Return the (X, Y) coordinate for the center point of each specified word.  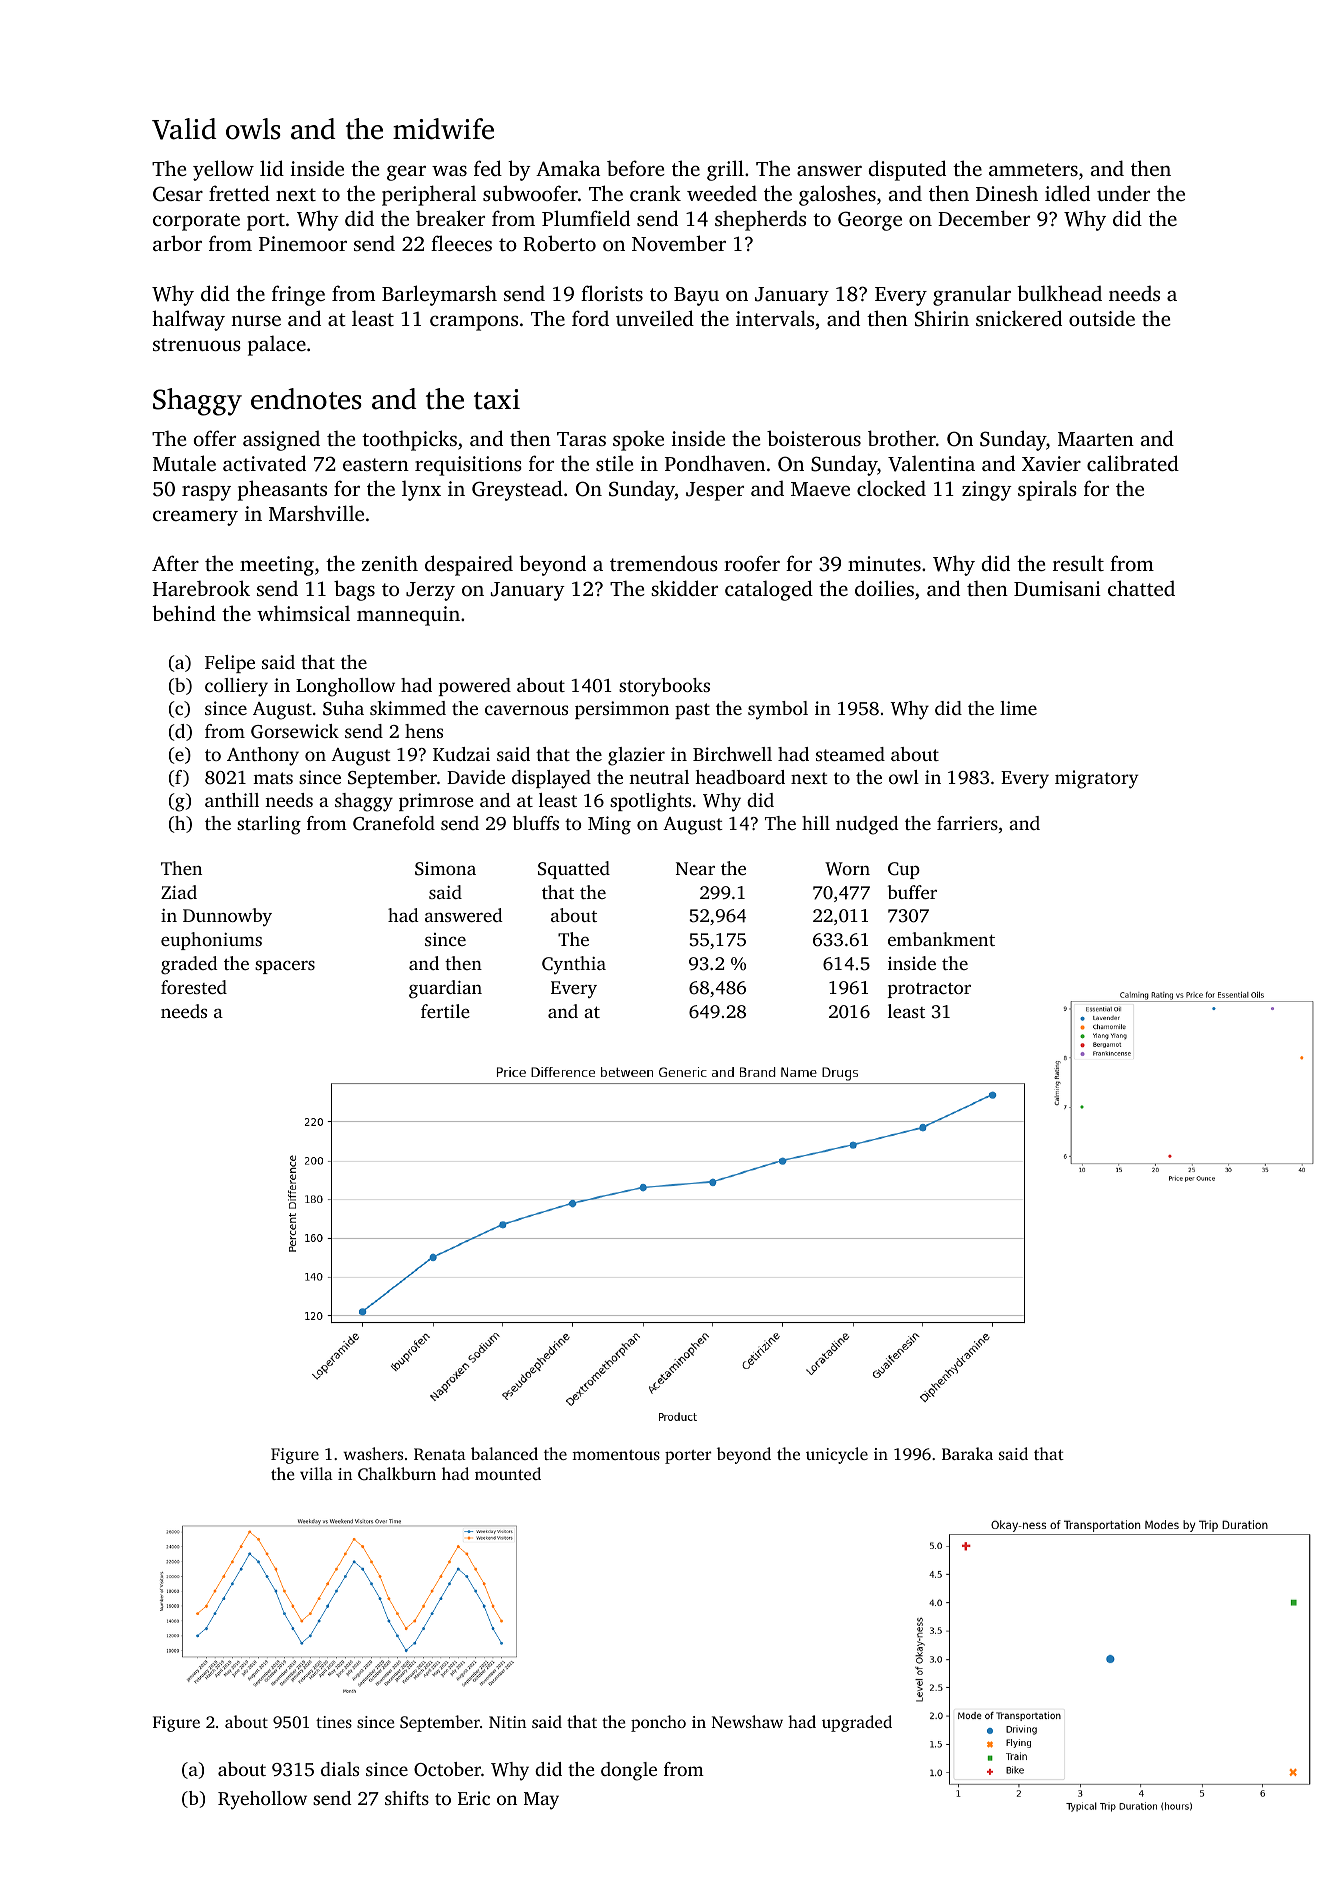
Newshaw (747, 1721)
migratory (1096, 779)
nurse (256, 320)
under (1123, 193)
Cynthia (574, 965)
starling (269, 825)
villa (316, 1473)
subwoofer (530, 193)
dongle (629, 1771)
